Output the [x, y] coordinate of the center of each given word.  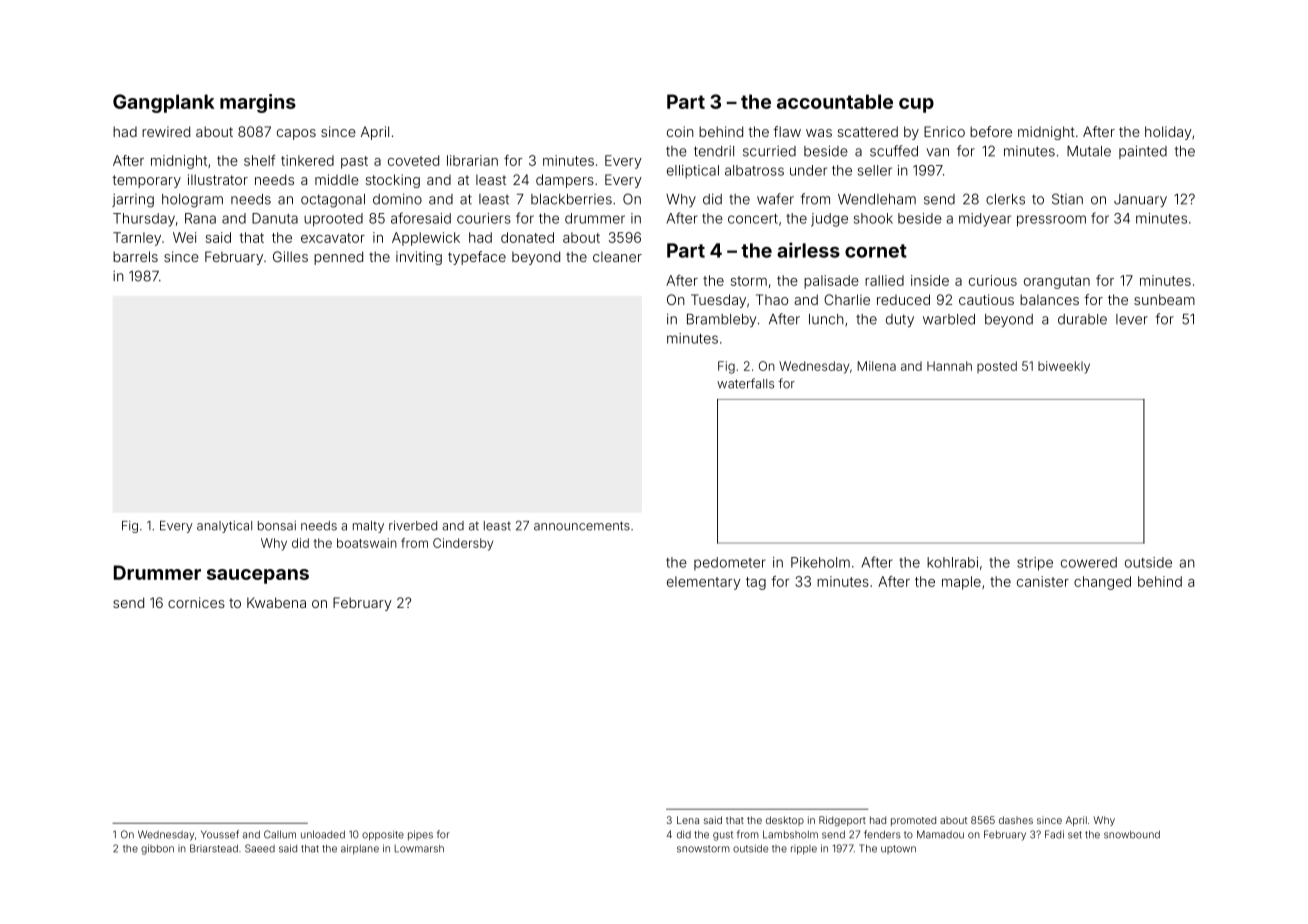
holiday [1168, 133]
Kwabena [276, 602]
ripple [804, 850]
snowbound [1132, 834]
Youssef [220, 834]
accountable [835, 101]
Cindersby [463, 544]
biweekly [1064, 367]
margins [258, 103]
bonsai [277, 526]
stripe [1035, 564]
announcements [582, 526]
